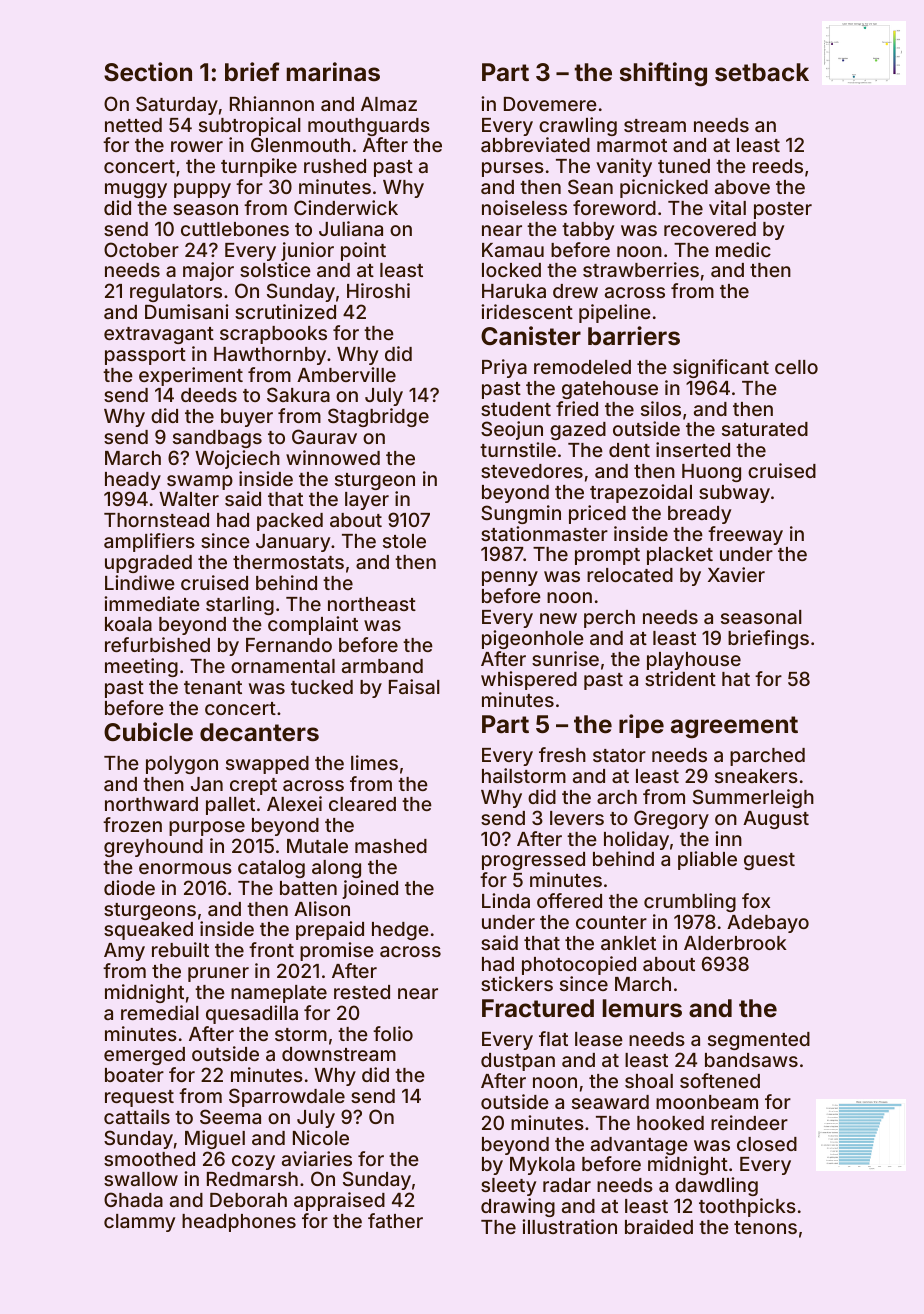 This document has height=1314, width=924. What do you see at coordinates (148, 72) in the document?
I see `Section` at bounding box center [148, 72].
